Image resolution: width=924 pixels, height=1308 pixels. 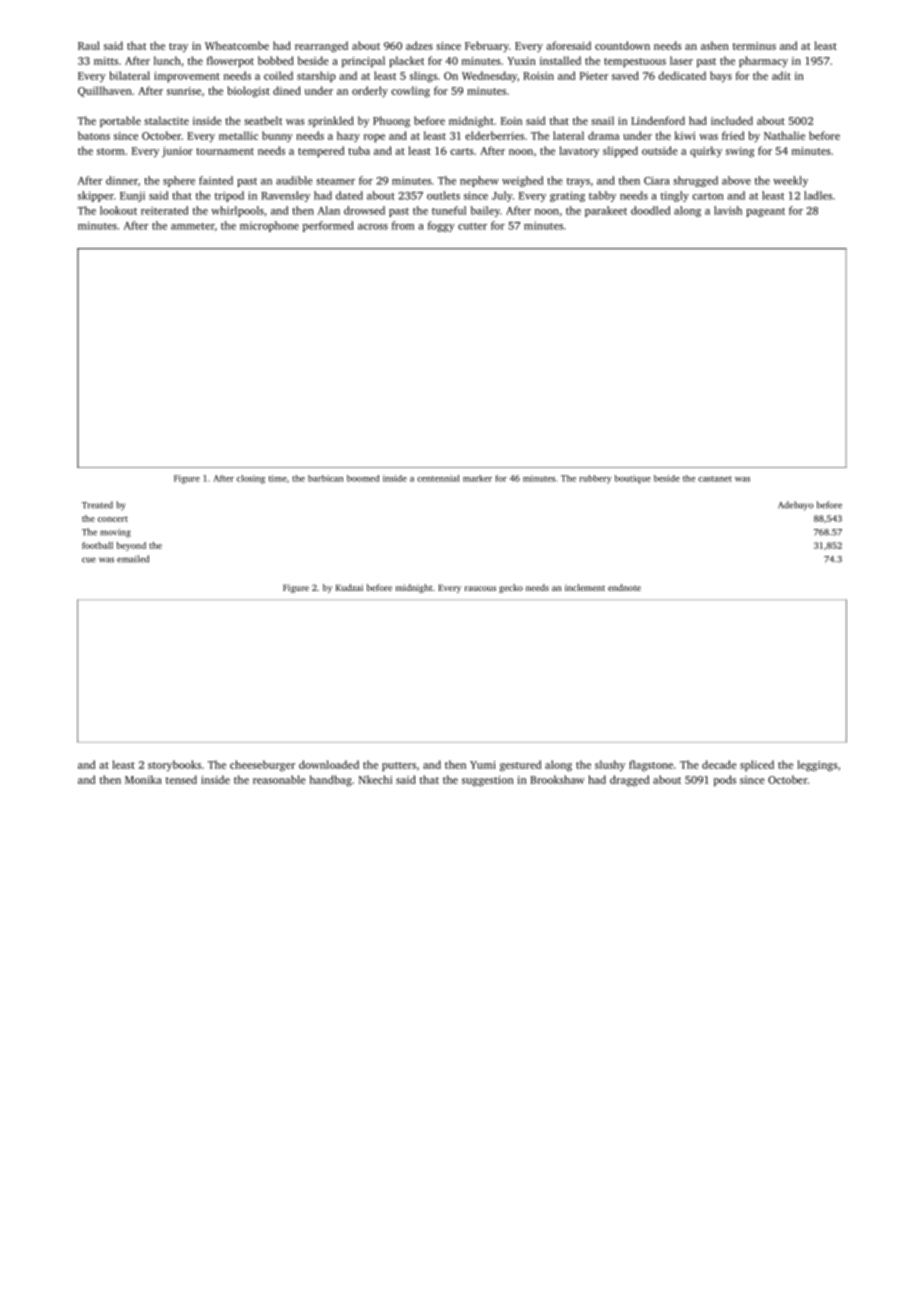 I want to click on parakeet, so click(x=606, y=211).
